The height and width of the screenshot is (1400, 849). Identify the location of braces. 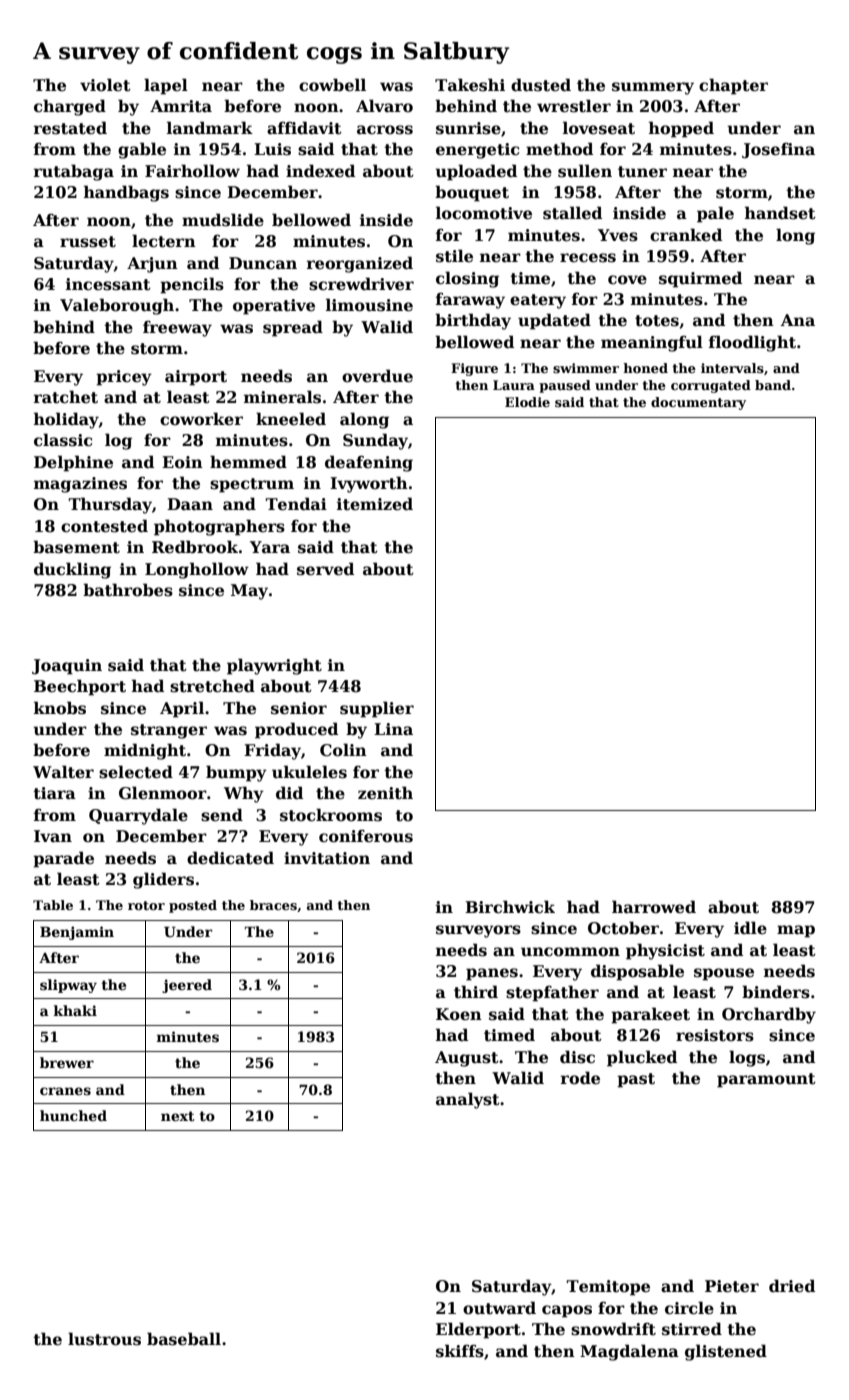
(273, 905).
